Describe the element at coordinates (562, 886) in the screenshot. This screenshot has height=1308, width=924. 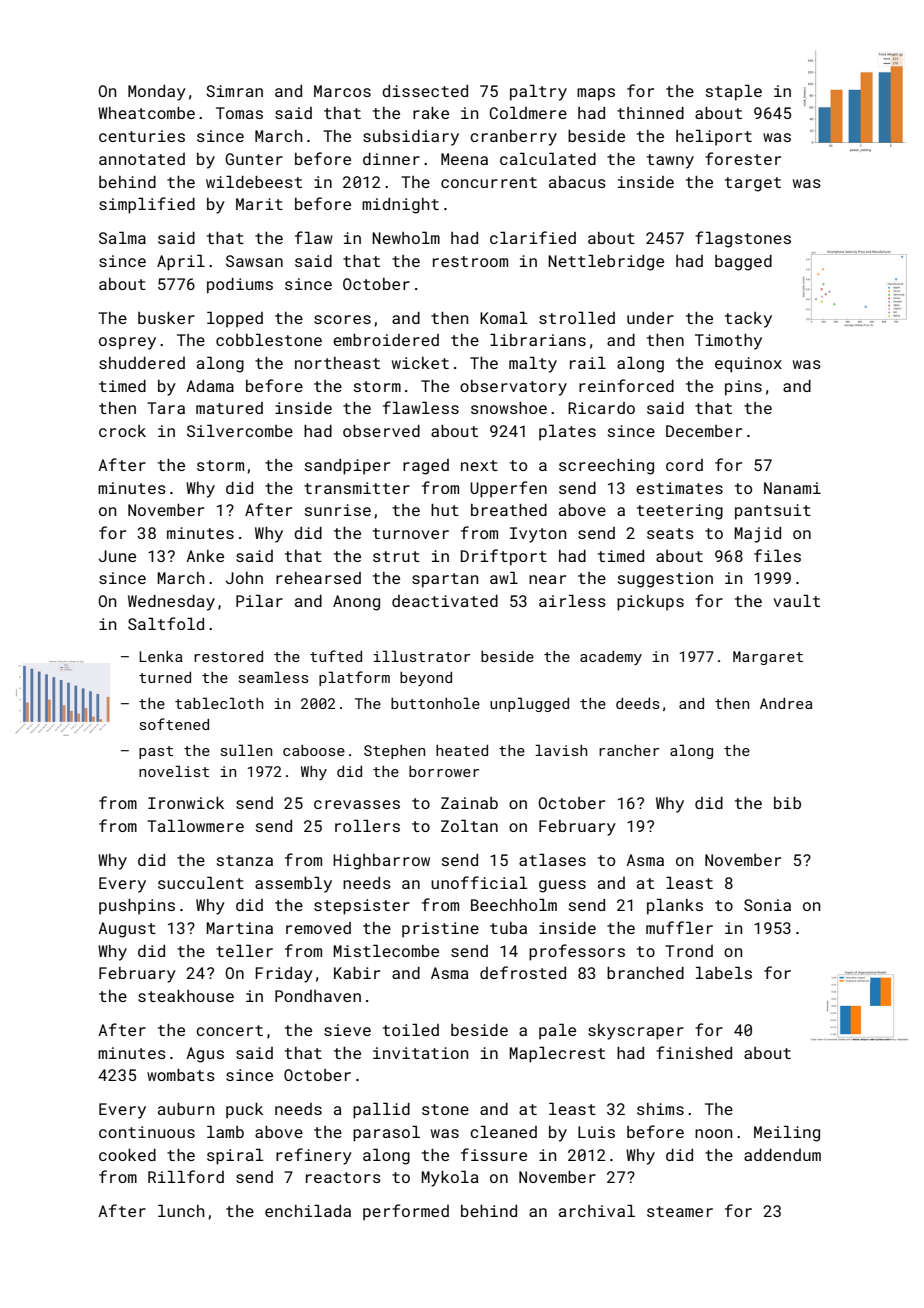
I see `guess` at that location.
